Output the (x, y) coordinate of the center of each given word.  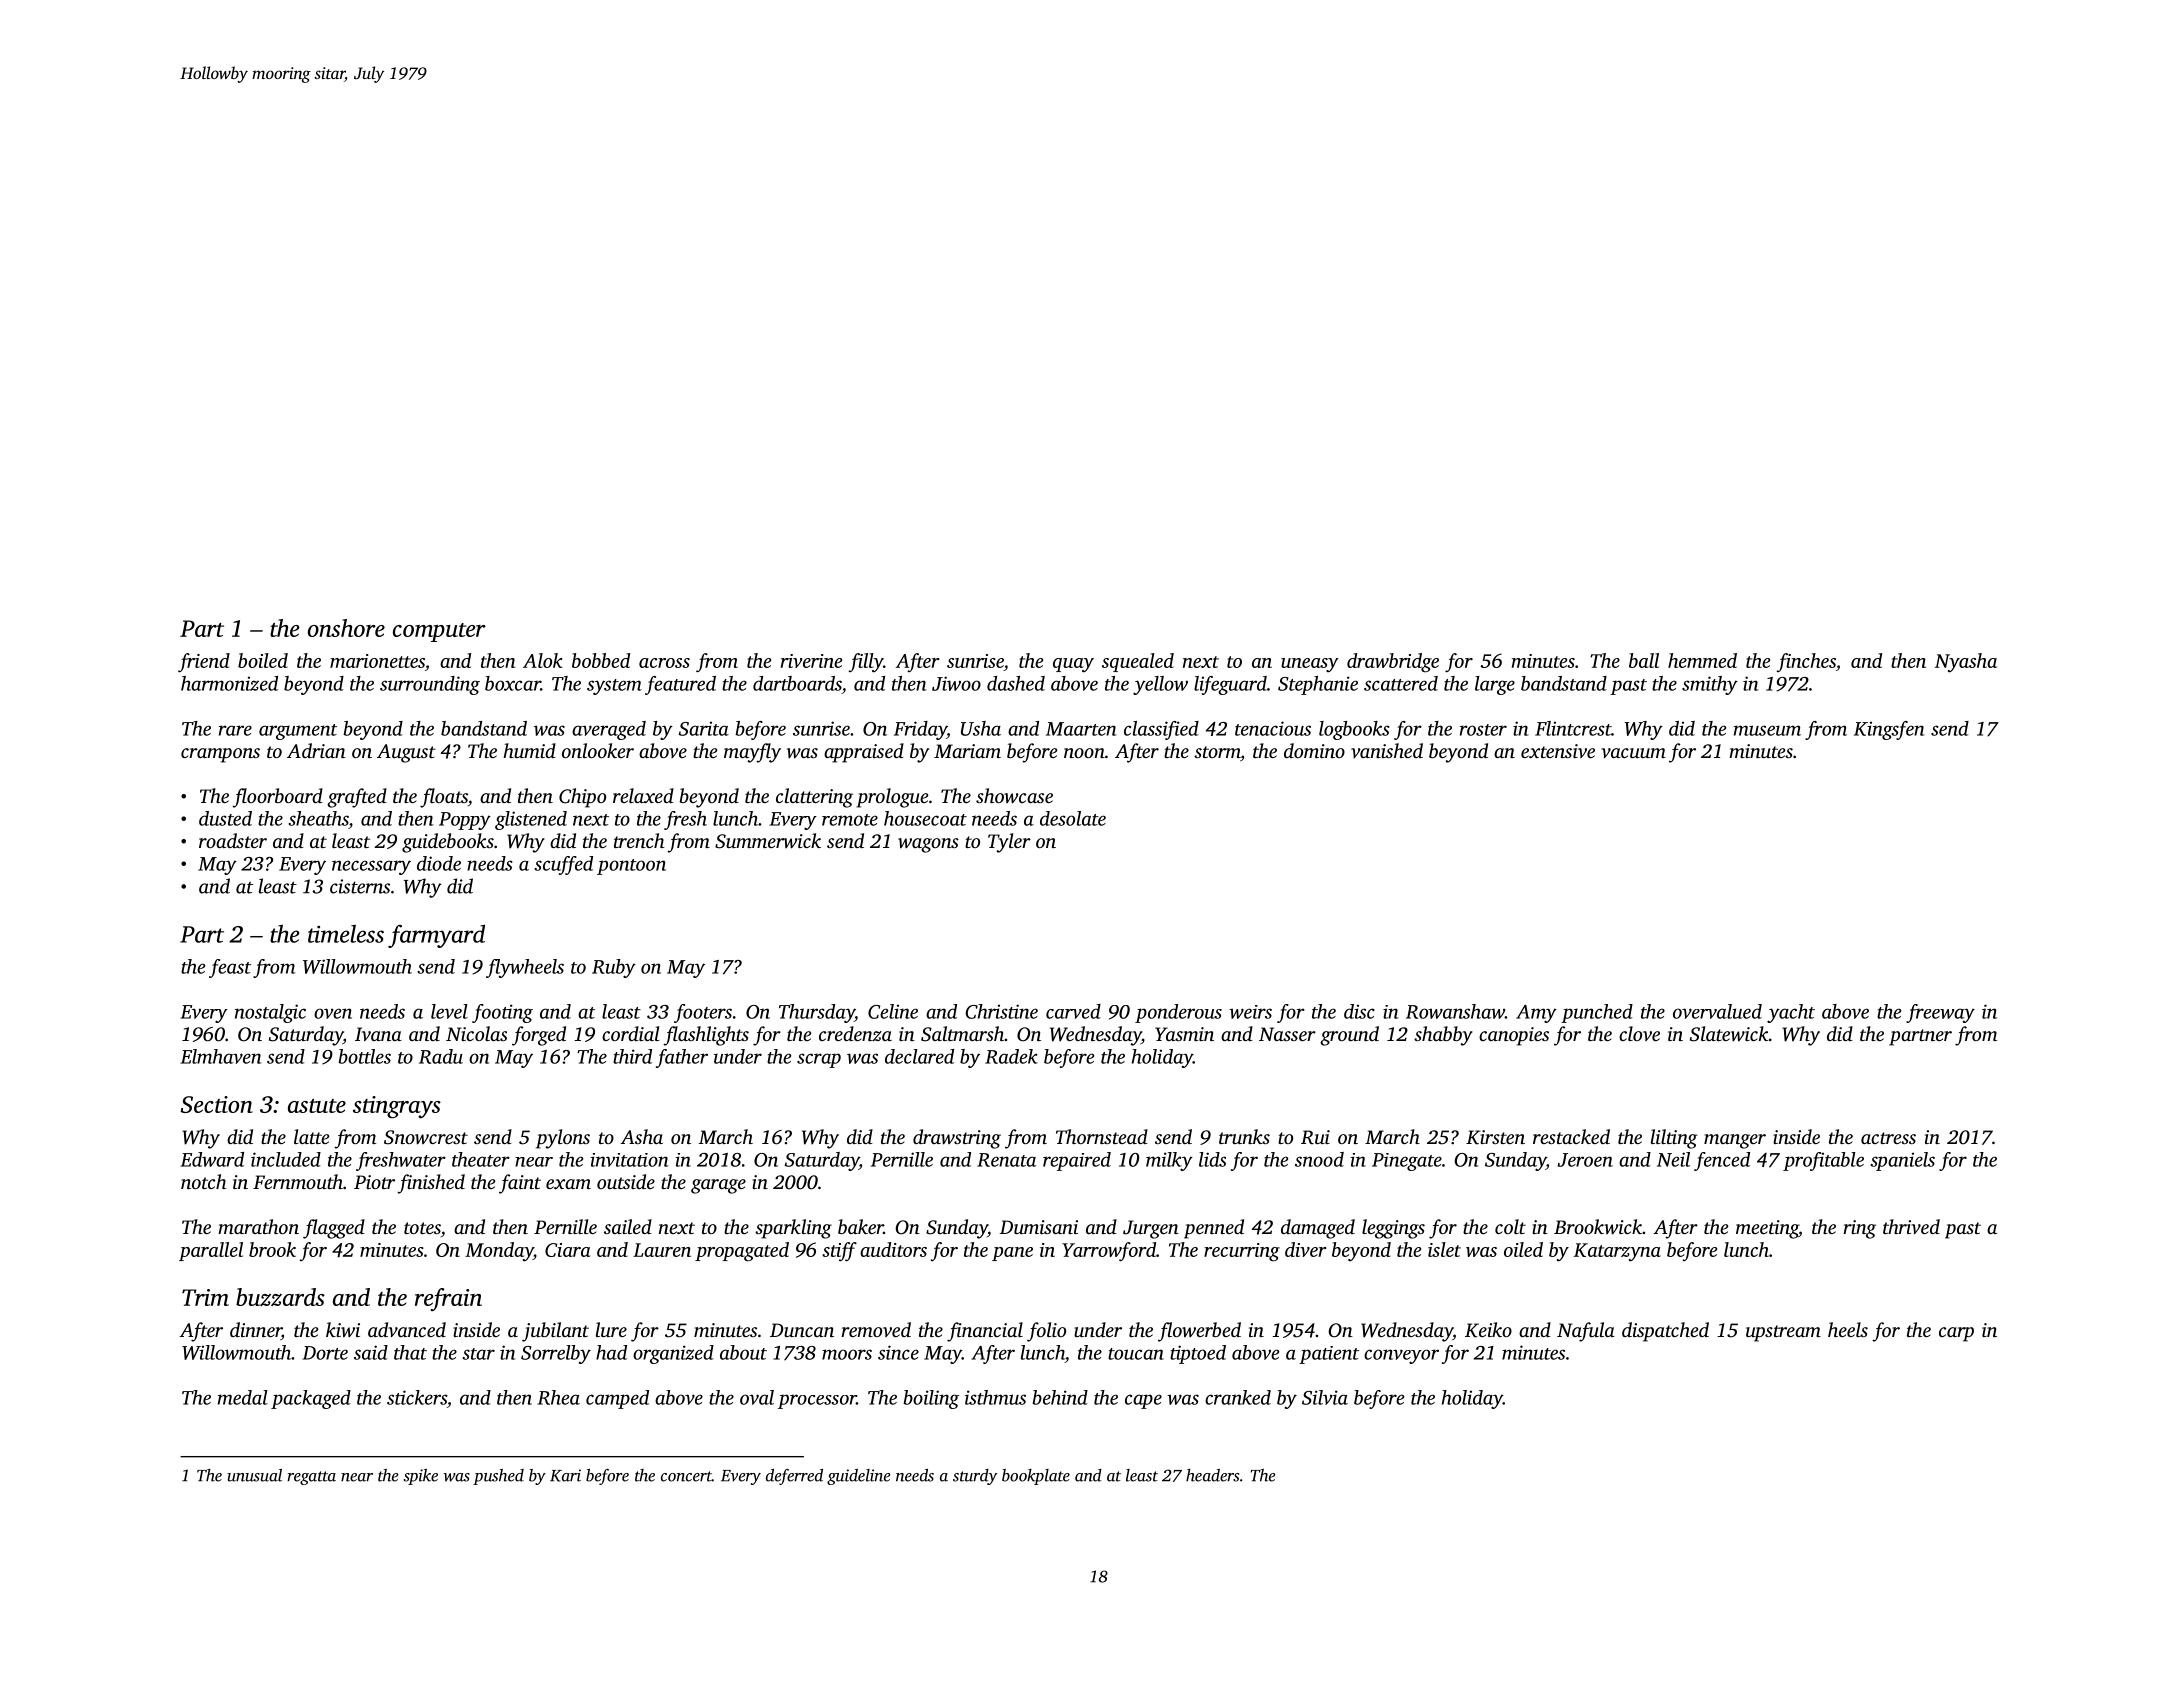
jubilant (555, 1332)
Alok (543, 660)
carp (1956, 1334)
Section (216, 1104)
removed (876, 1329)
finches (1806, 662)
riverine (811, 661)
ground (1349, 1036)
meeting (1767, 1229)
